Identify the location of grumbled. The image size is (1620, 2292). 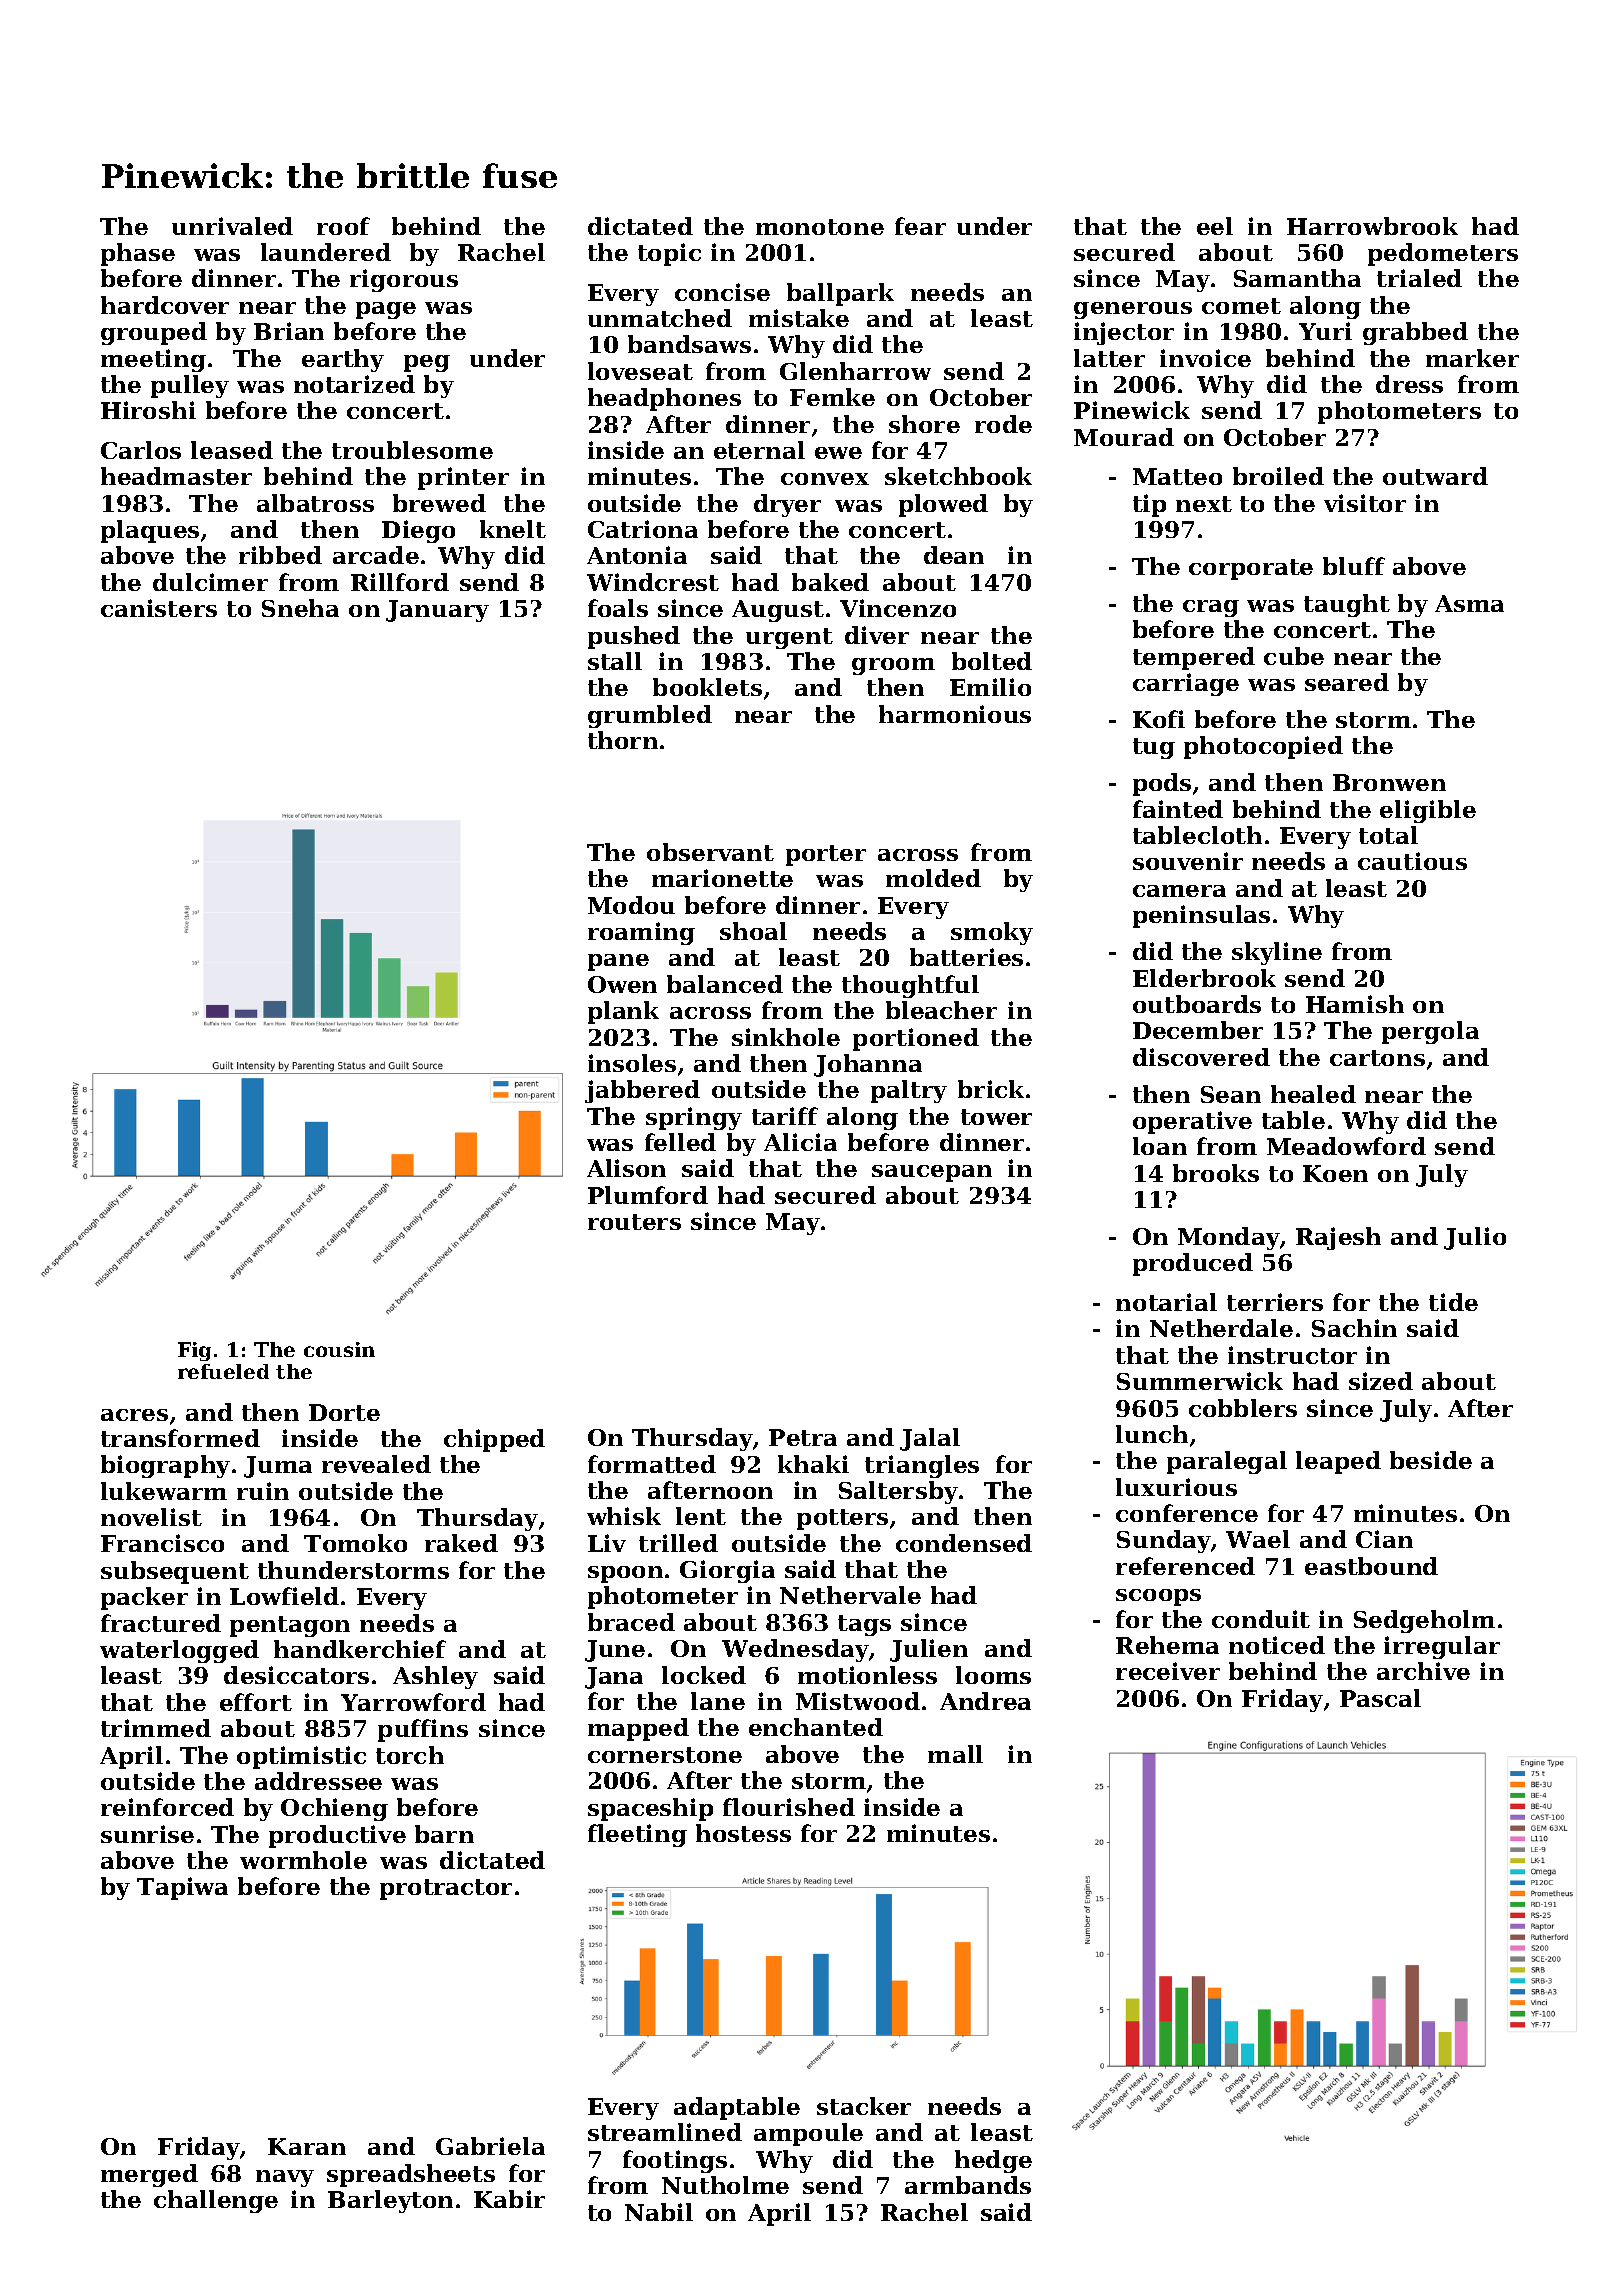
(650, 716).
